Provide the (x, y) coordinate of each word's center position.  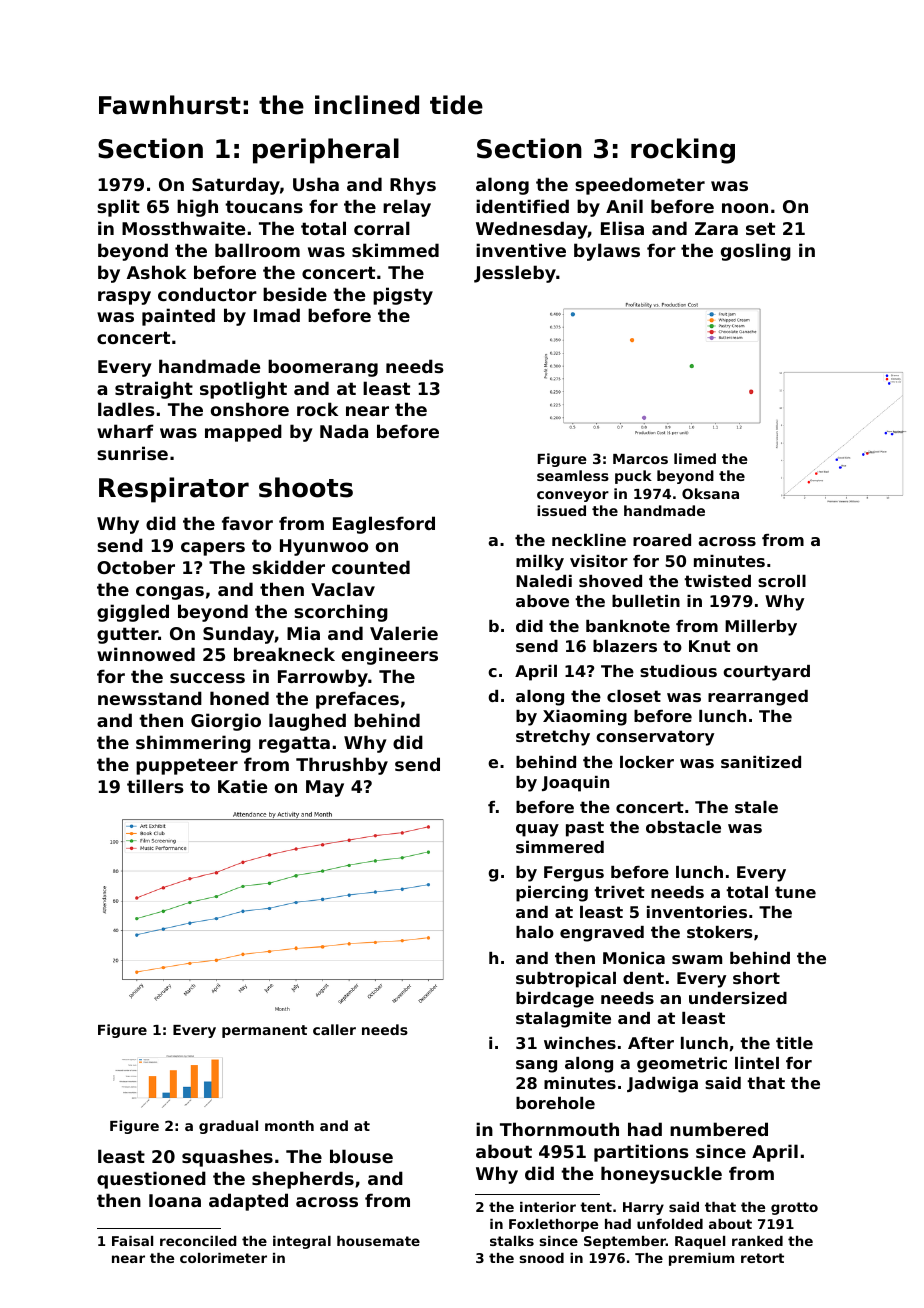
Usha (316, 184)
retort (762, 1258)
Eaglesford (384, 525)
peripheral (326, 151)
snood (541, 1258)
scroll (782, 581)
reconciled (198, 1241)
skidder (288, 567)
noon (745, 208)
